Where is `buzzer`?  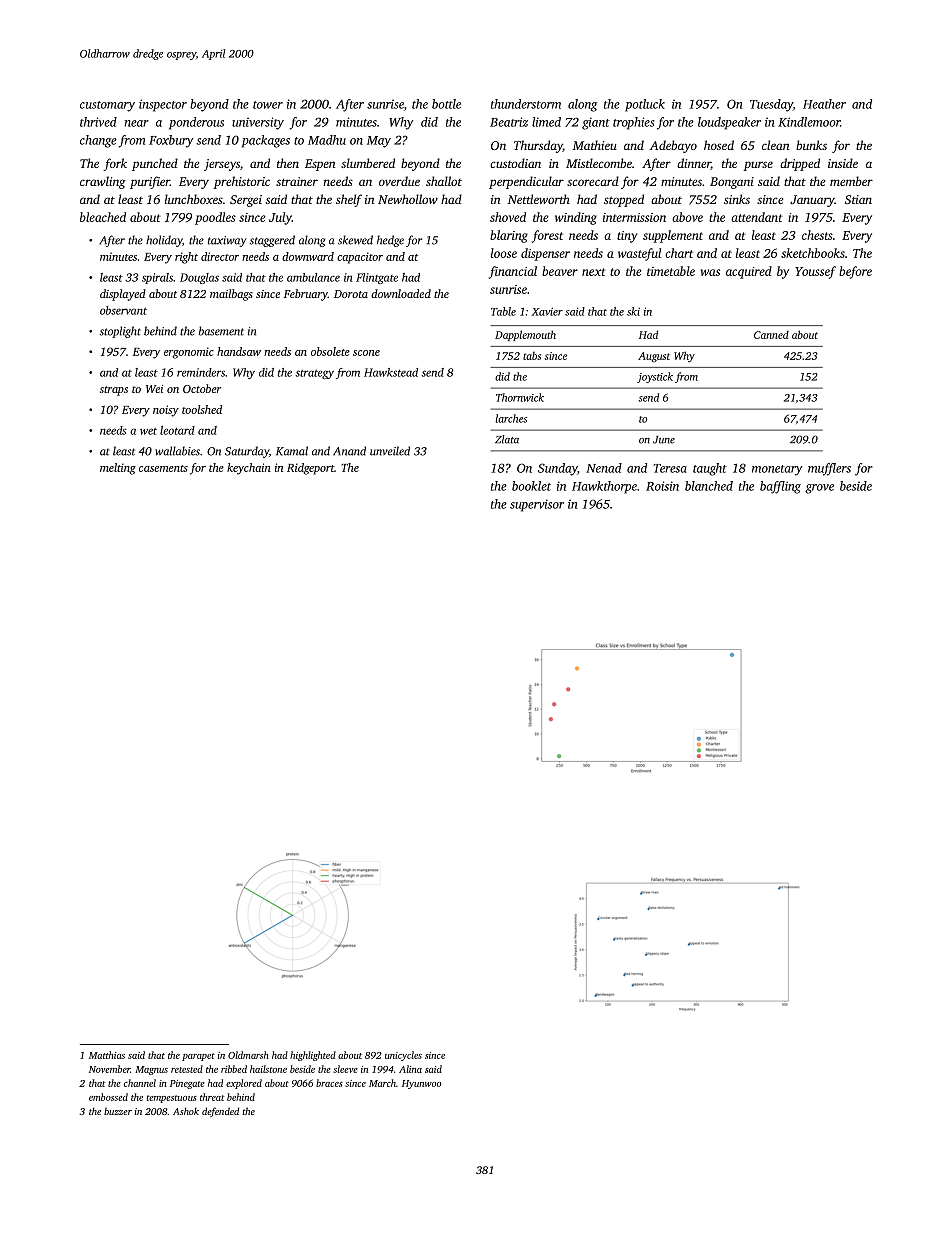
buzzer is located at coordinates (118, 1111).
